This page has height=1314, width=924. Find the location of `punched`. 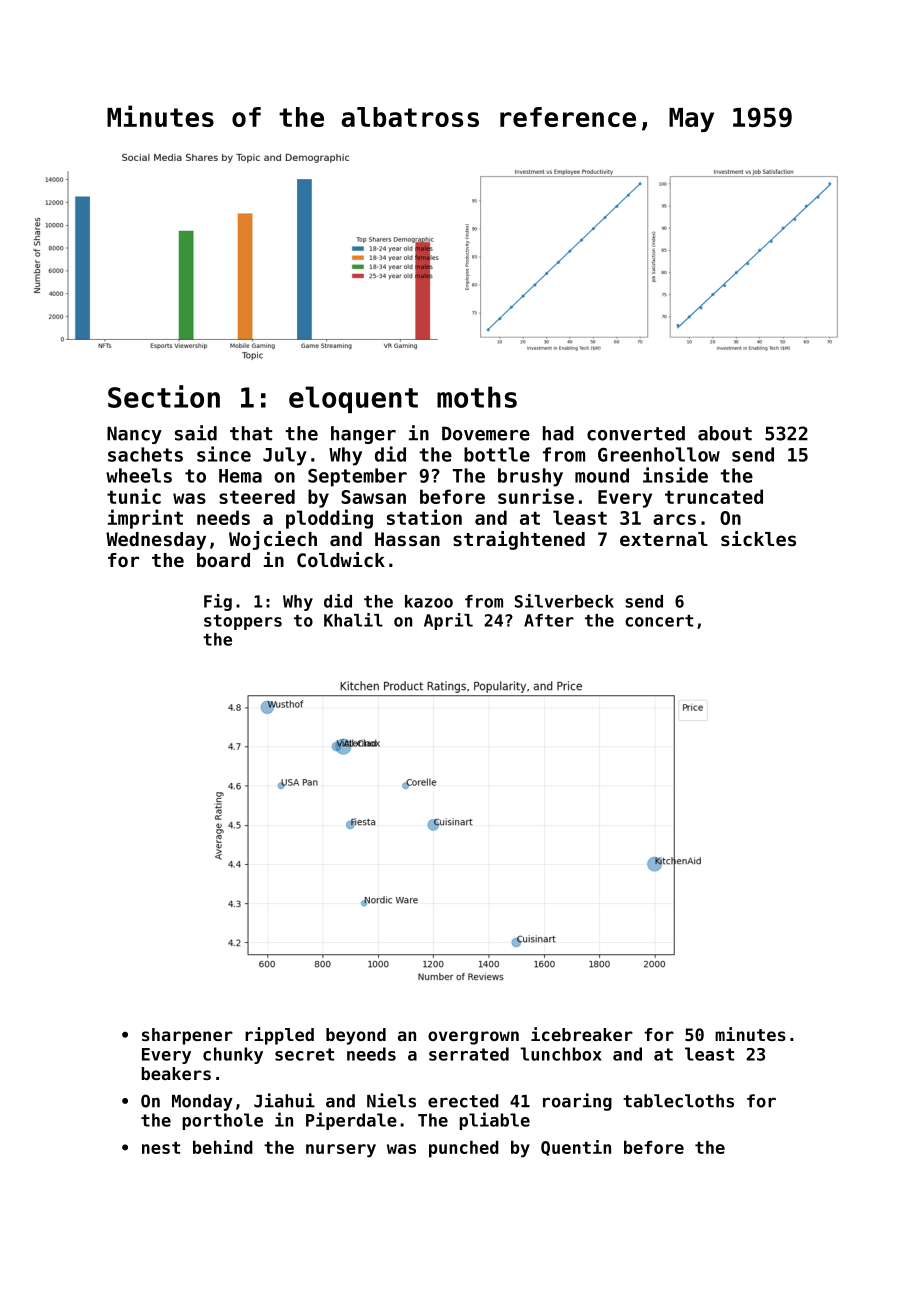

punched is located at coordinates (464, 1149).
